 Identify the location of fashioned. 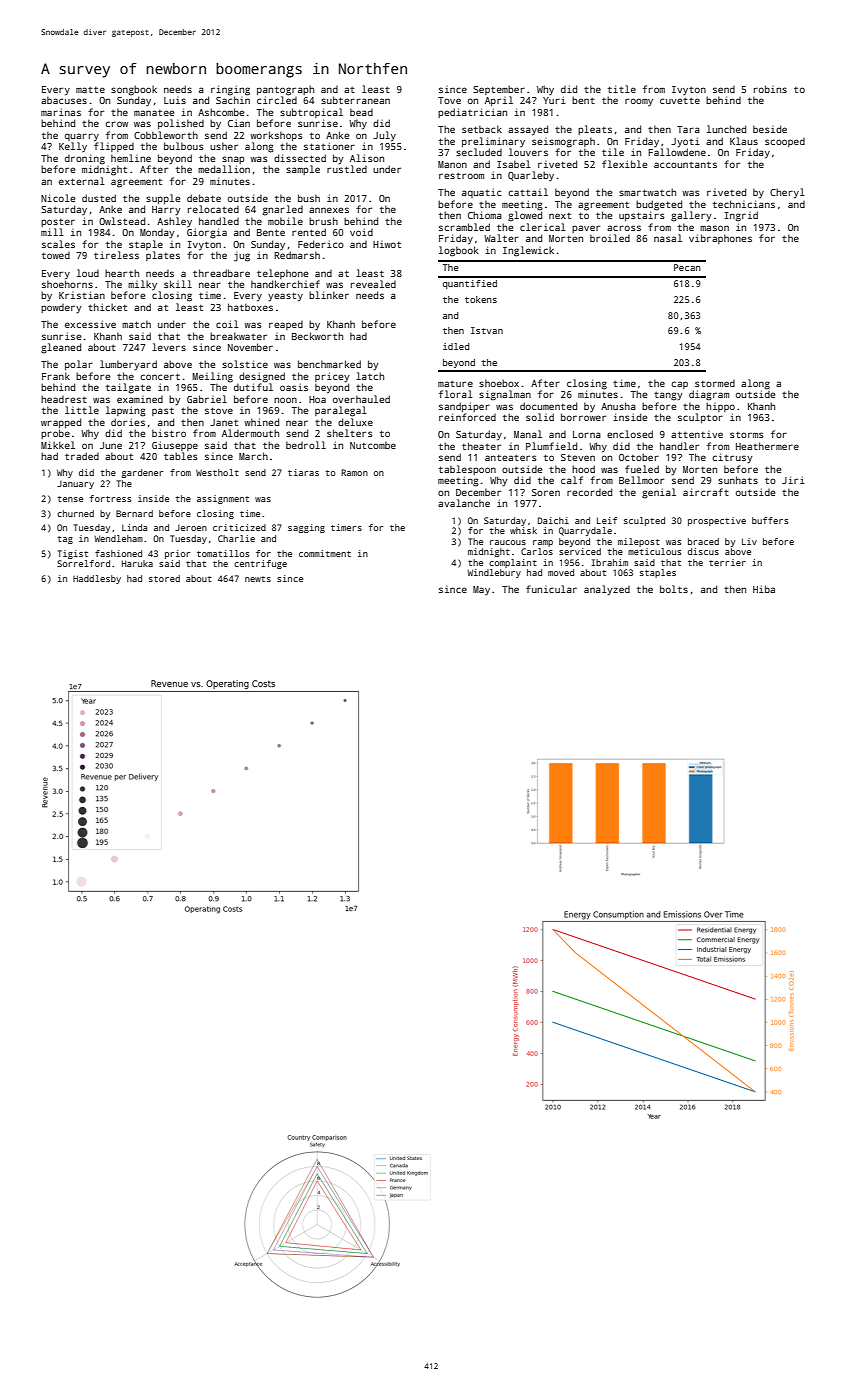
(118, 553).
